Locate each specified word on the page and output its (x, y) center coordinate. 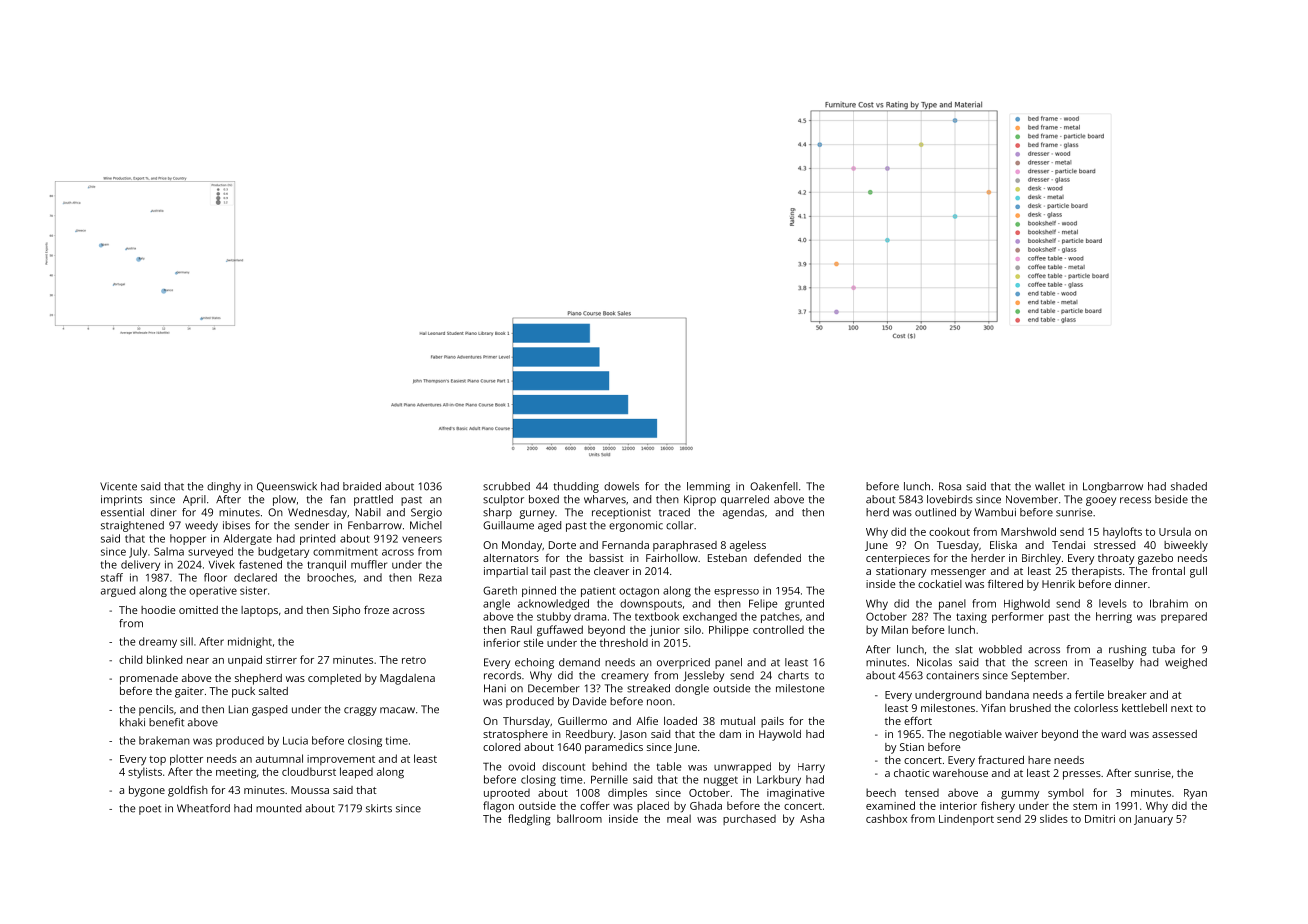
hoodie (158, 610)
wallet (1050, 486)
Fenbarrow (375, 525)
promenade (149, 679)
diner (163, 512)
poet (150, 810)
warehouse (960, 773)
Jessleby (703, 676)
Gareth (500, 590)
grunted (804, 604)
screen (1051, 663)
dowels (621, 486)
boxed (544, 499)
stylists (145, 773)
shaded (1189, 486)
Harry (811, 768)
